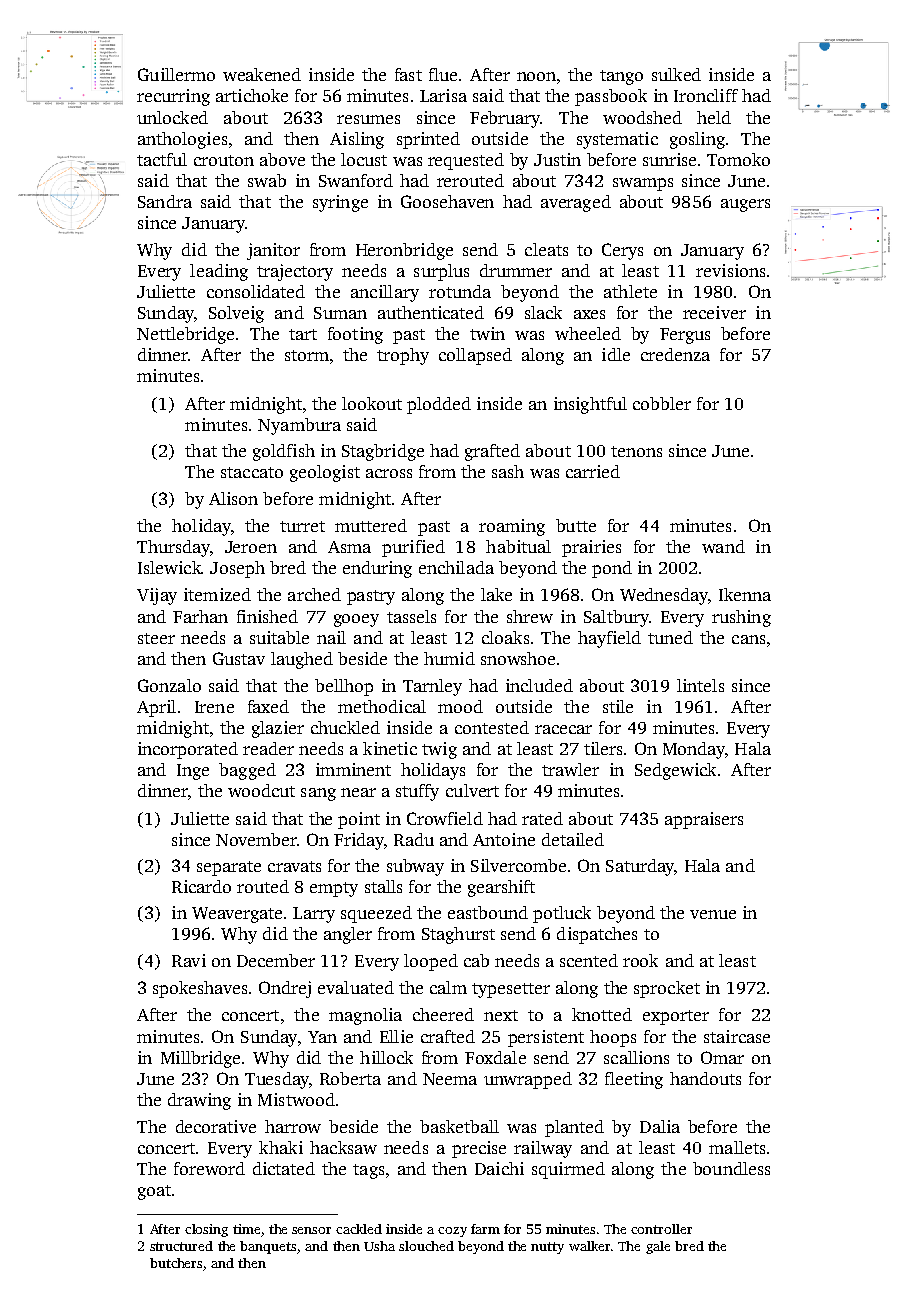 The width and height of the screenshot is (908, 1316). I want to click on scented, so click(589, 960).
